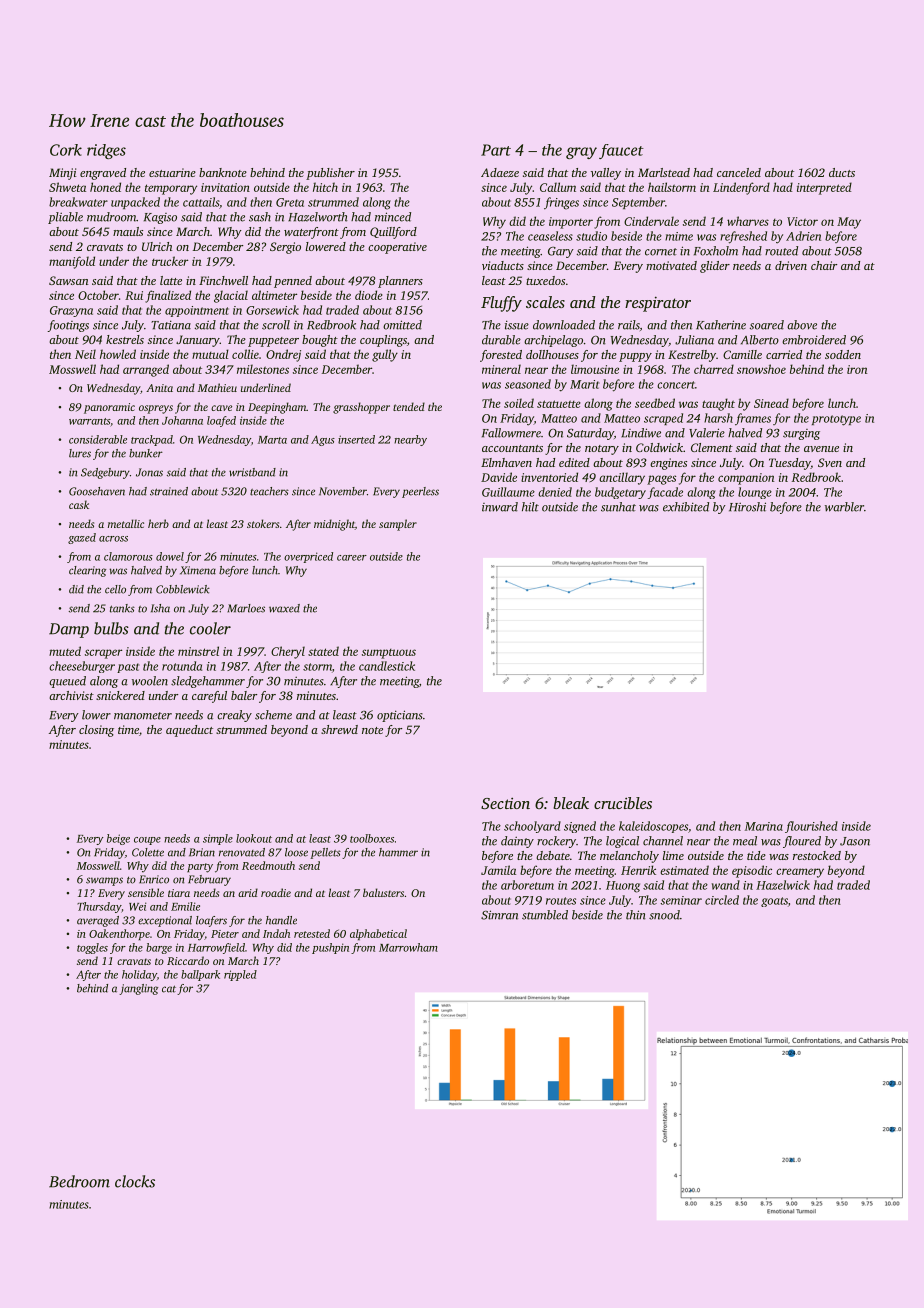  What do you see at coordinates (225, 187) in the image?
I see `invitation` at bounding box center [225, 187].
